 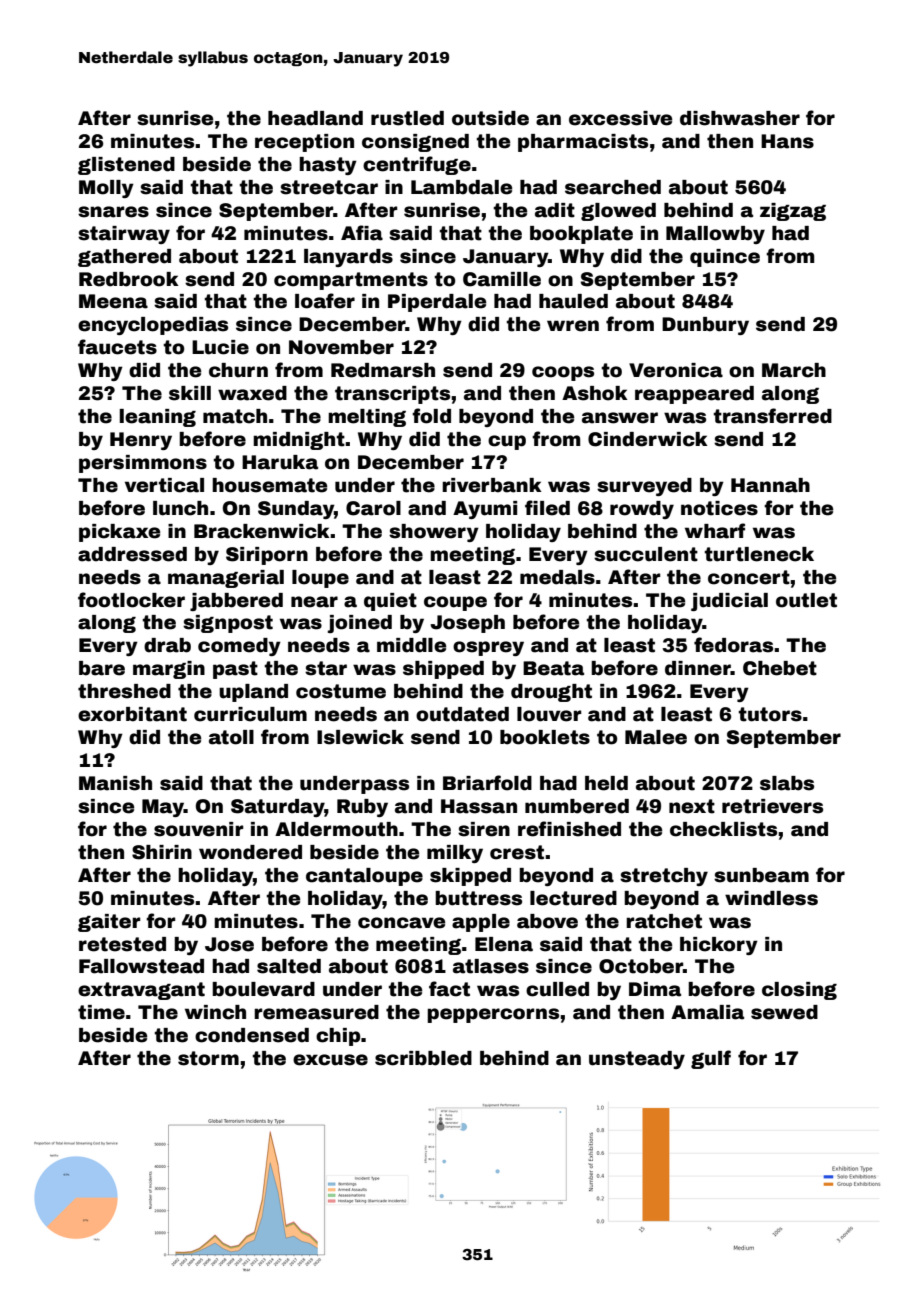 What do you see at coordinates (437, 303) in the page?
I see `Piperdale` at bounding box center [437, 303].
